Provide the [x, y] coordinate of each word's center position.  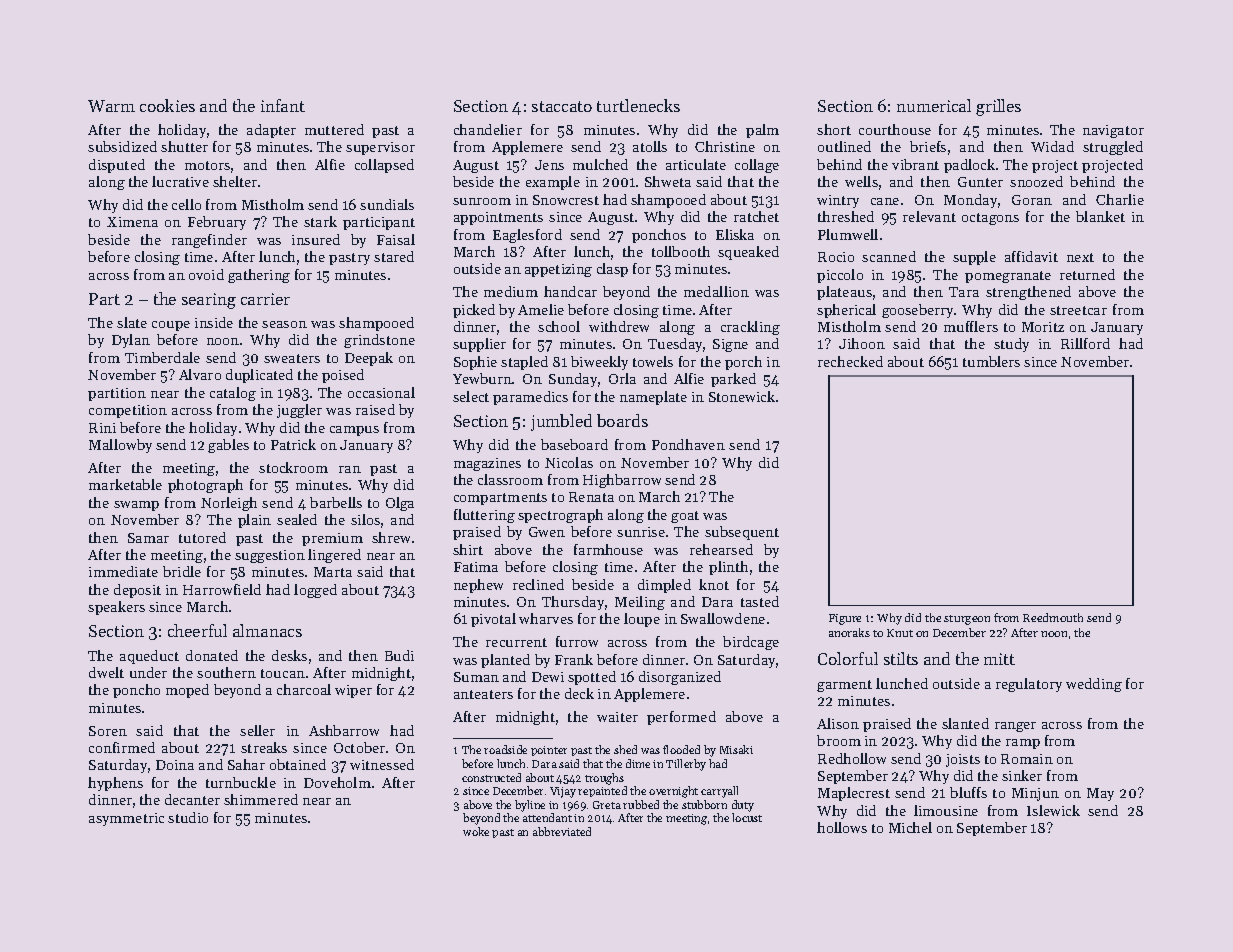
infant [283, 105]
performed [681, 718]
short [834, 129]
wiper [353, 691]
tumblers [991, 361]
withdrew [619, 326]
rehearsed [721, 549]
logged [315, 591]
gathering [259, 276]
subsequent [742, 533]
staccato [562, 106]
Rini [102, 428]
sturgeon [967, 620]
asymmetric [126, 819]
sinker [1022, 775]
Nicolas [569, 462]
